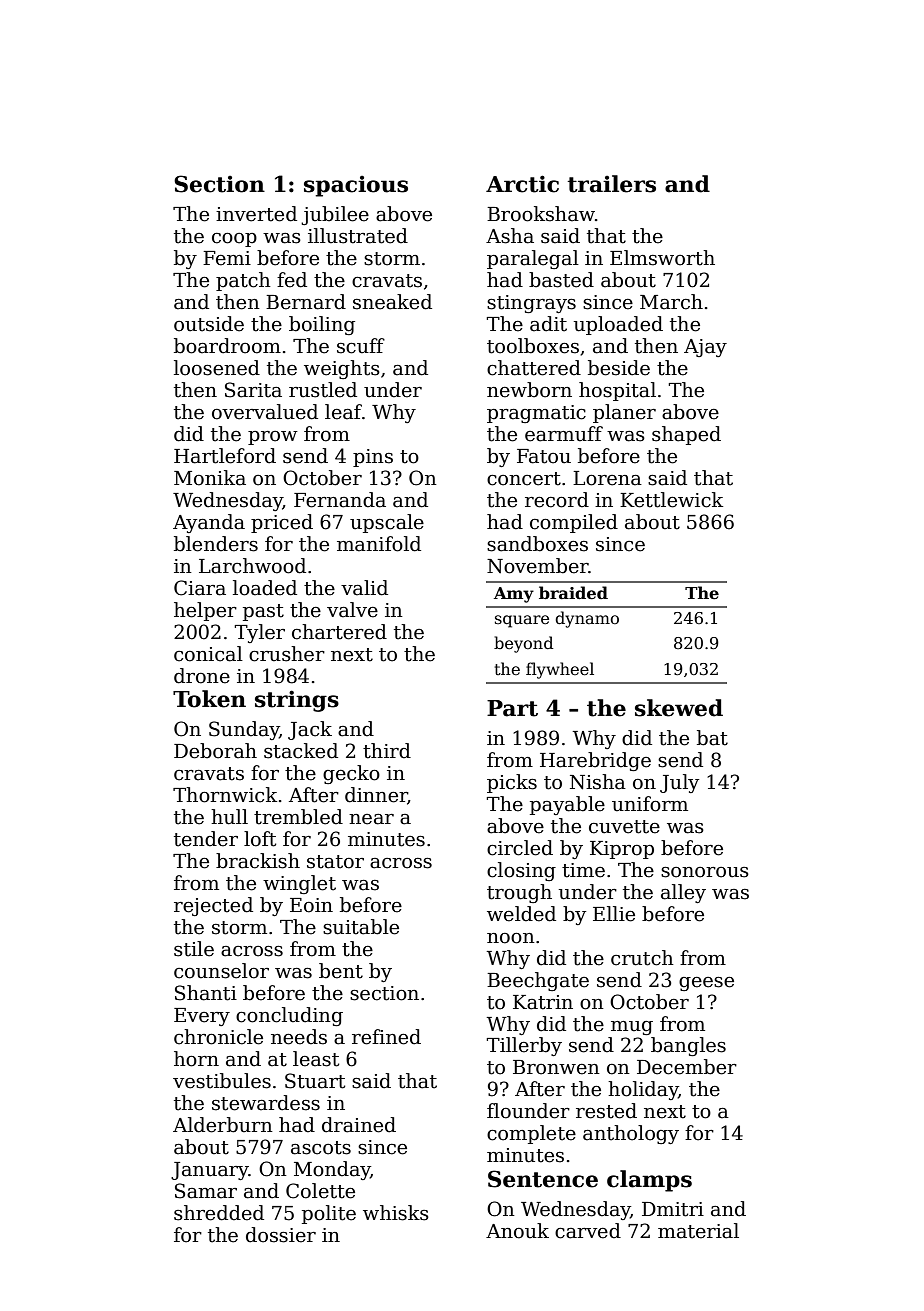  What do you see at coordinates (519, 893) in the document?
I see `trough` at bounding box center [519, 893].
